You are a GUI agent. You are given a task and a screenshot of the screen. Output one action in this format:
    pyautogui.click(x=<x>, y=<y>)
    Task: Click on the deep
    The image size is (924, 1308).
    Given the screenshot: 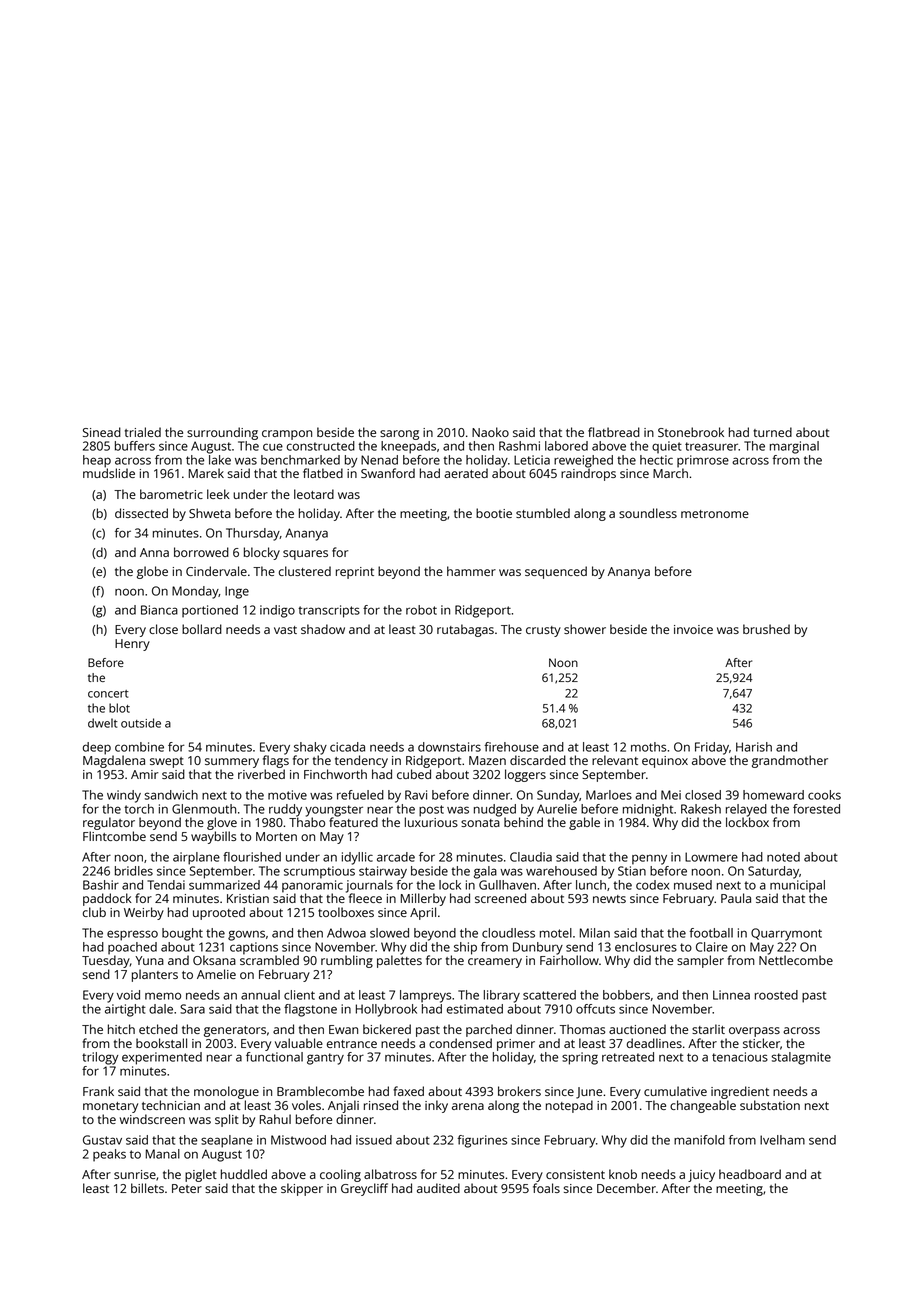 What is the action you would take?
    pyautogui.click(x=97, y=748)
